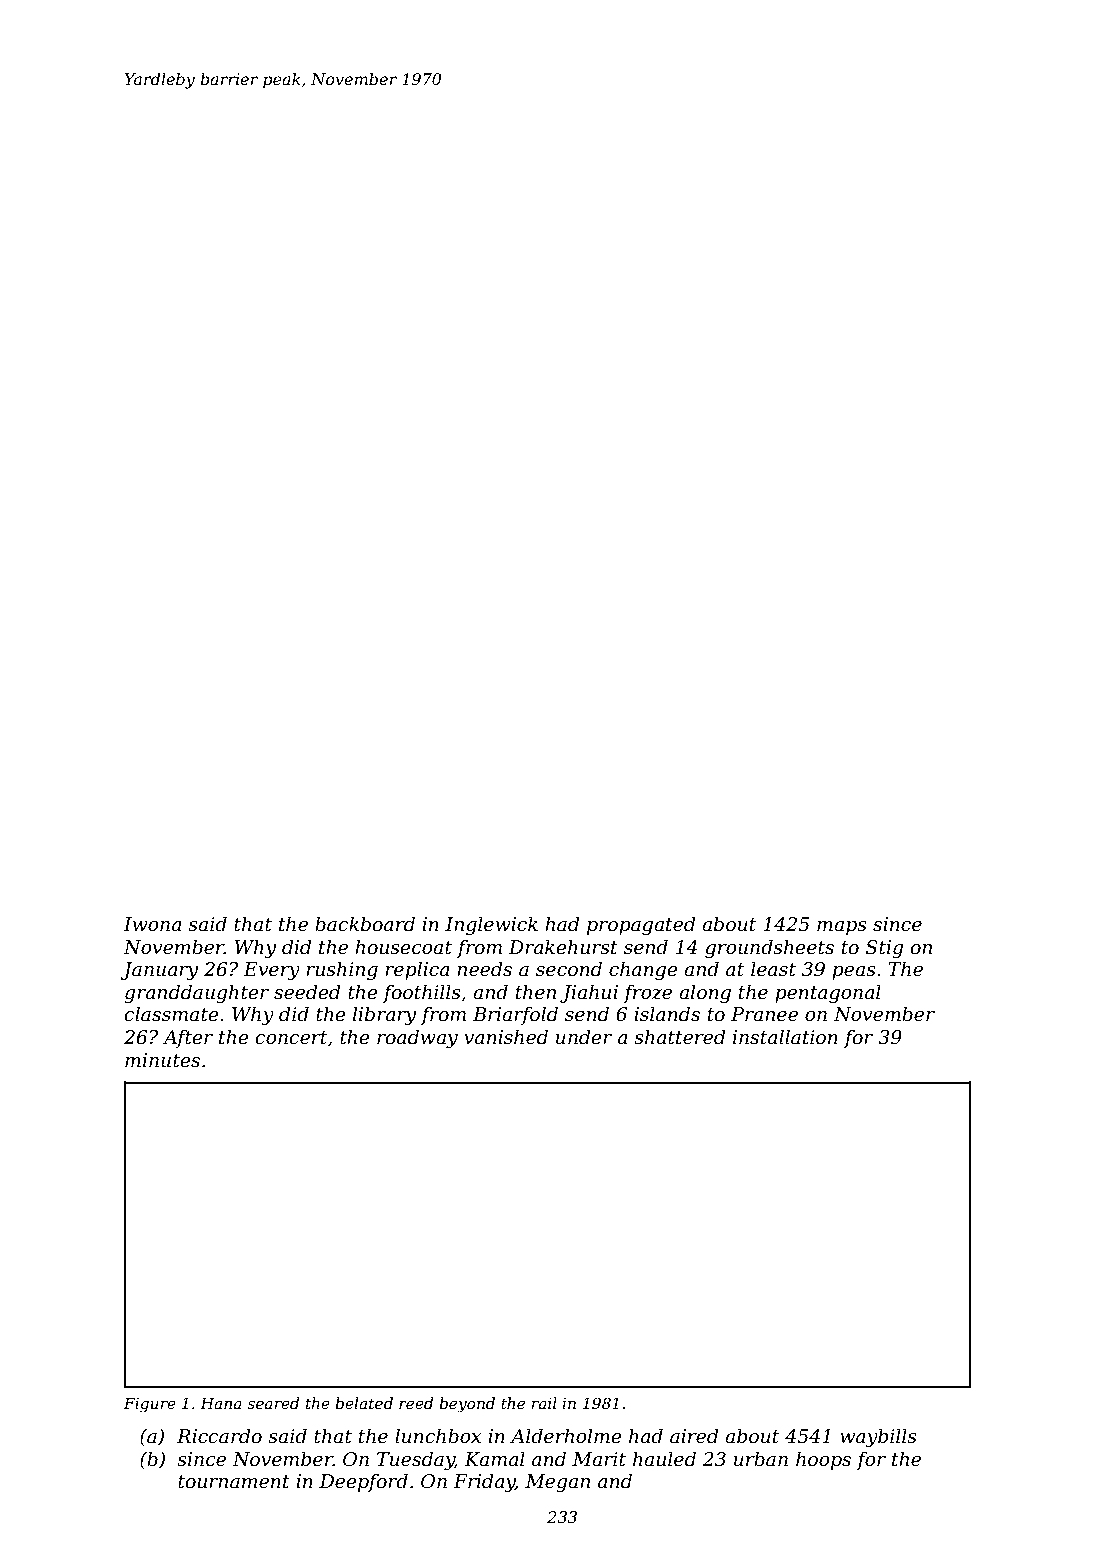  I want to click on waybills, so click(878, 1437).
